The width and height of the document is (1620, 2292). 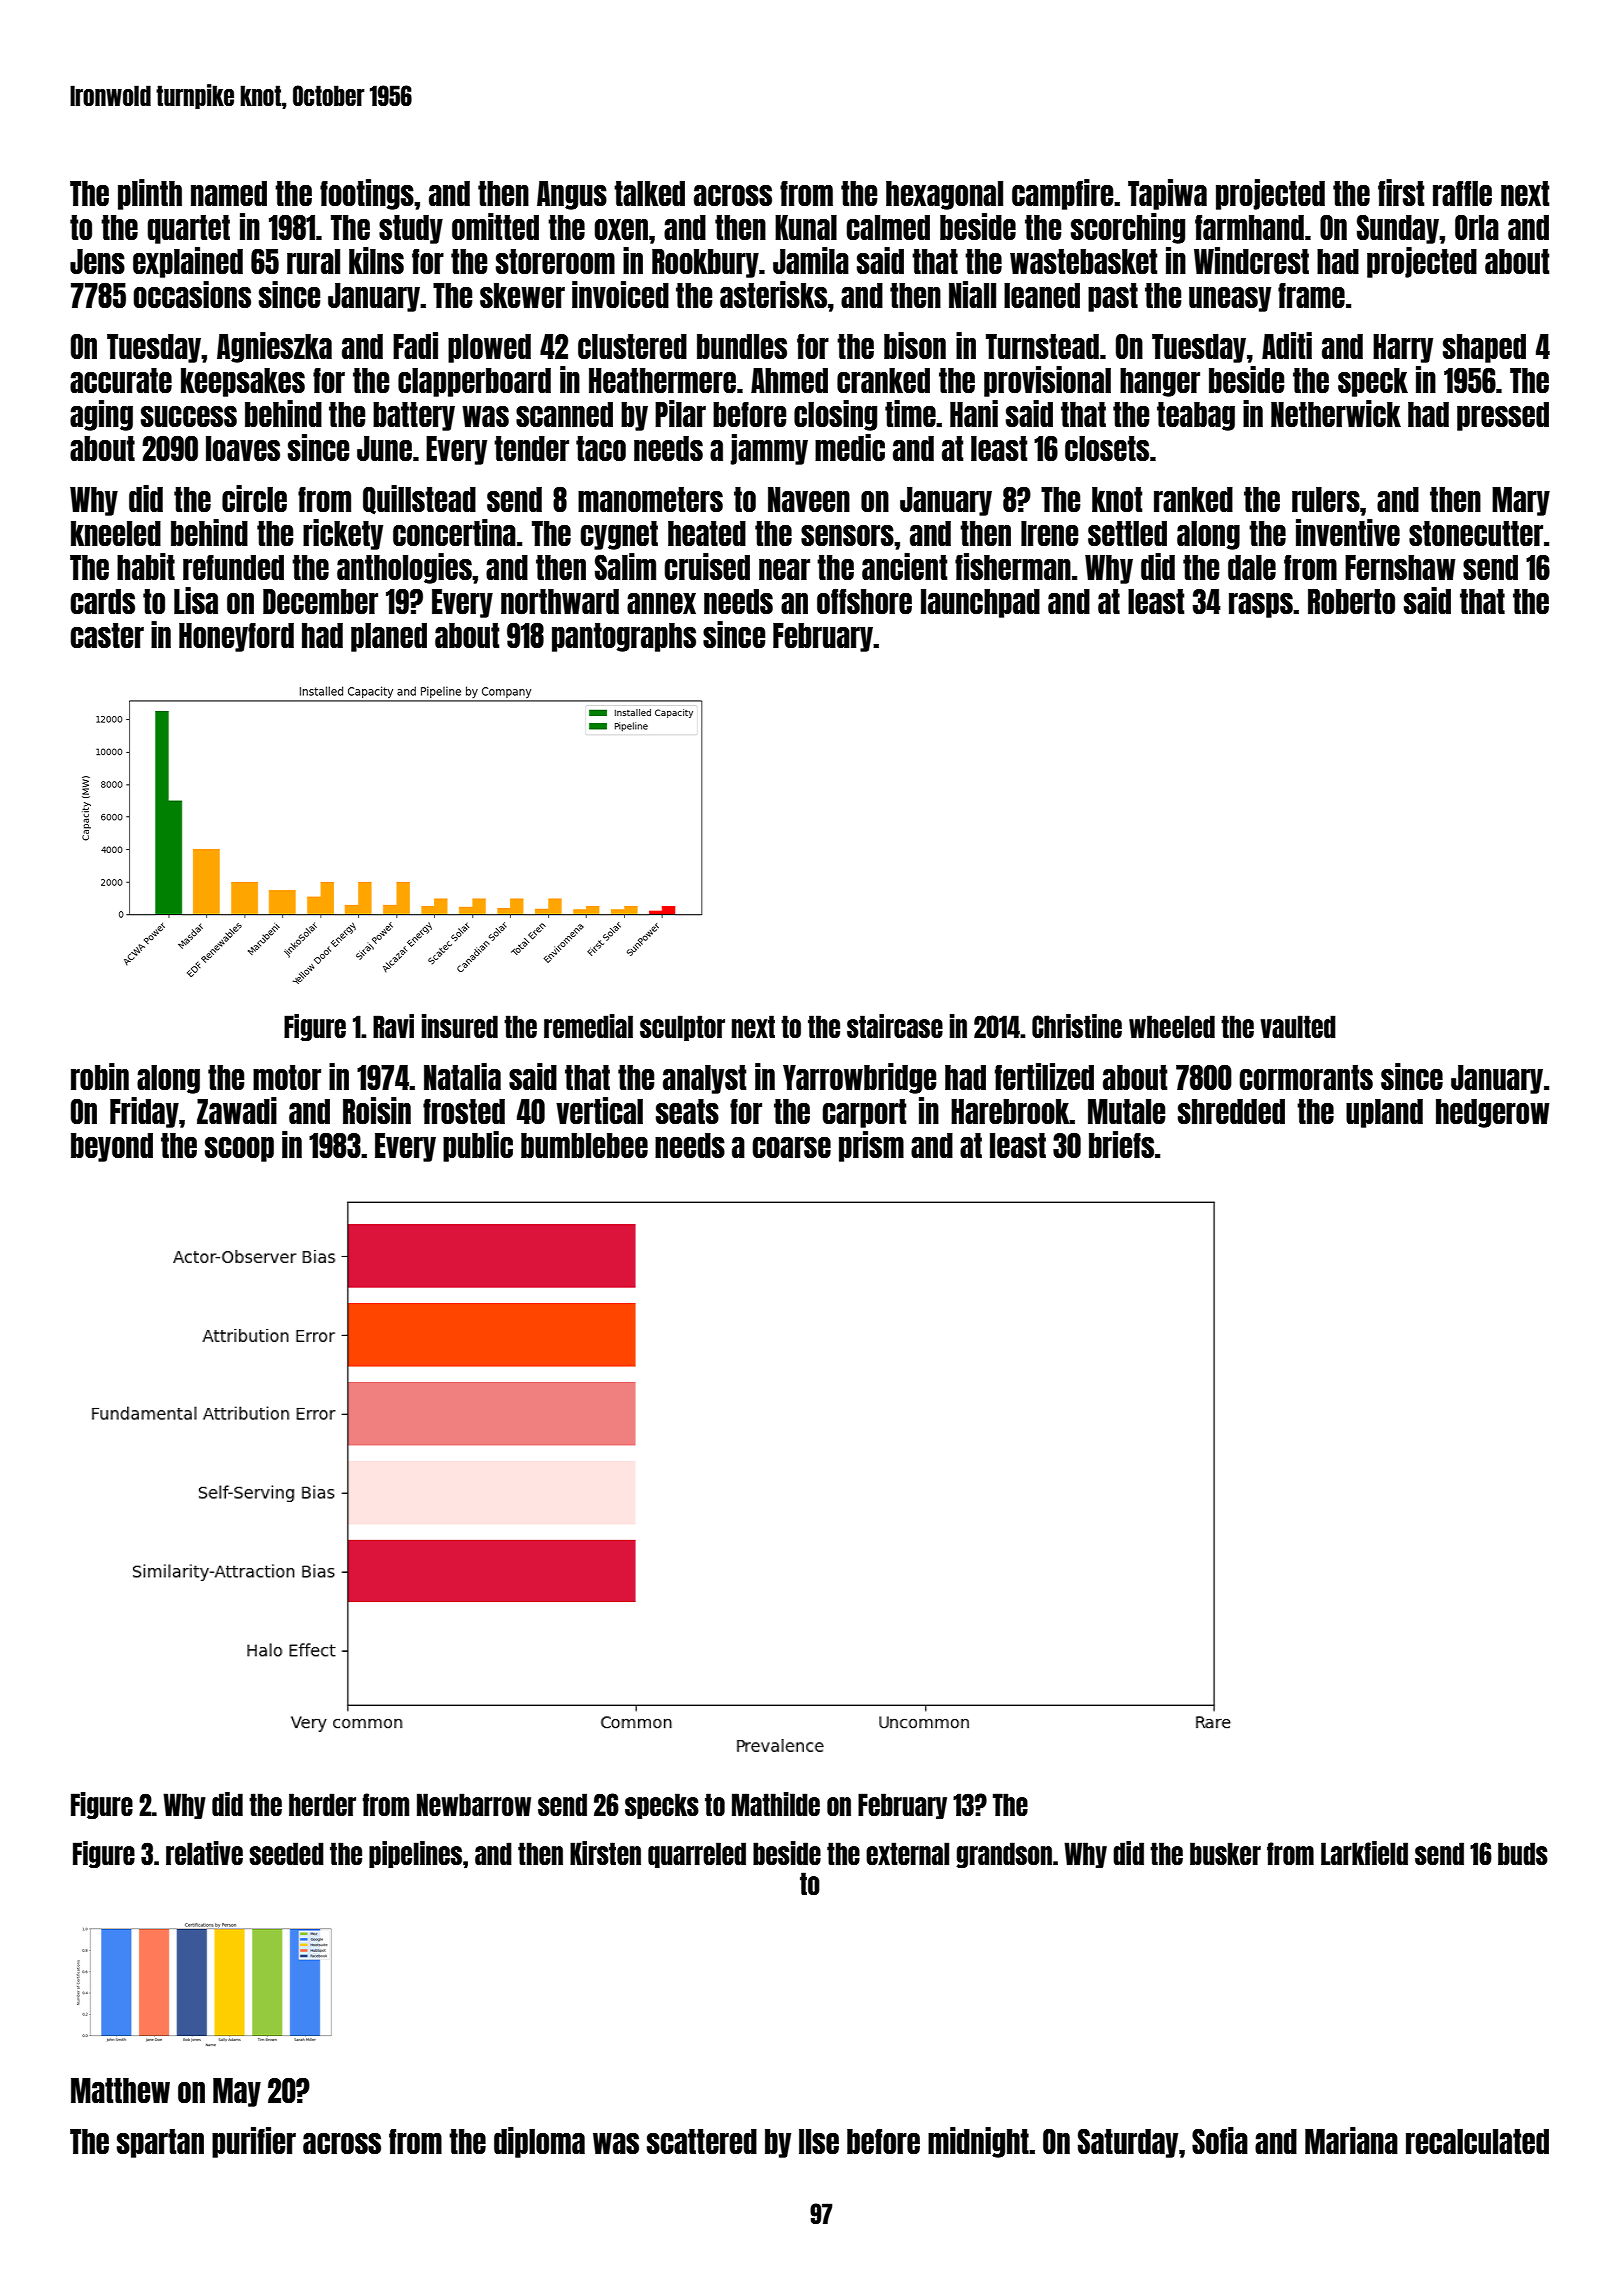 I want to click on buds, so click(x=1523, y=1853).
